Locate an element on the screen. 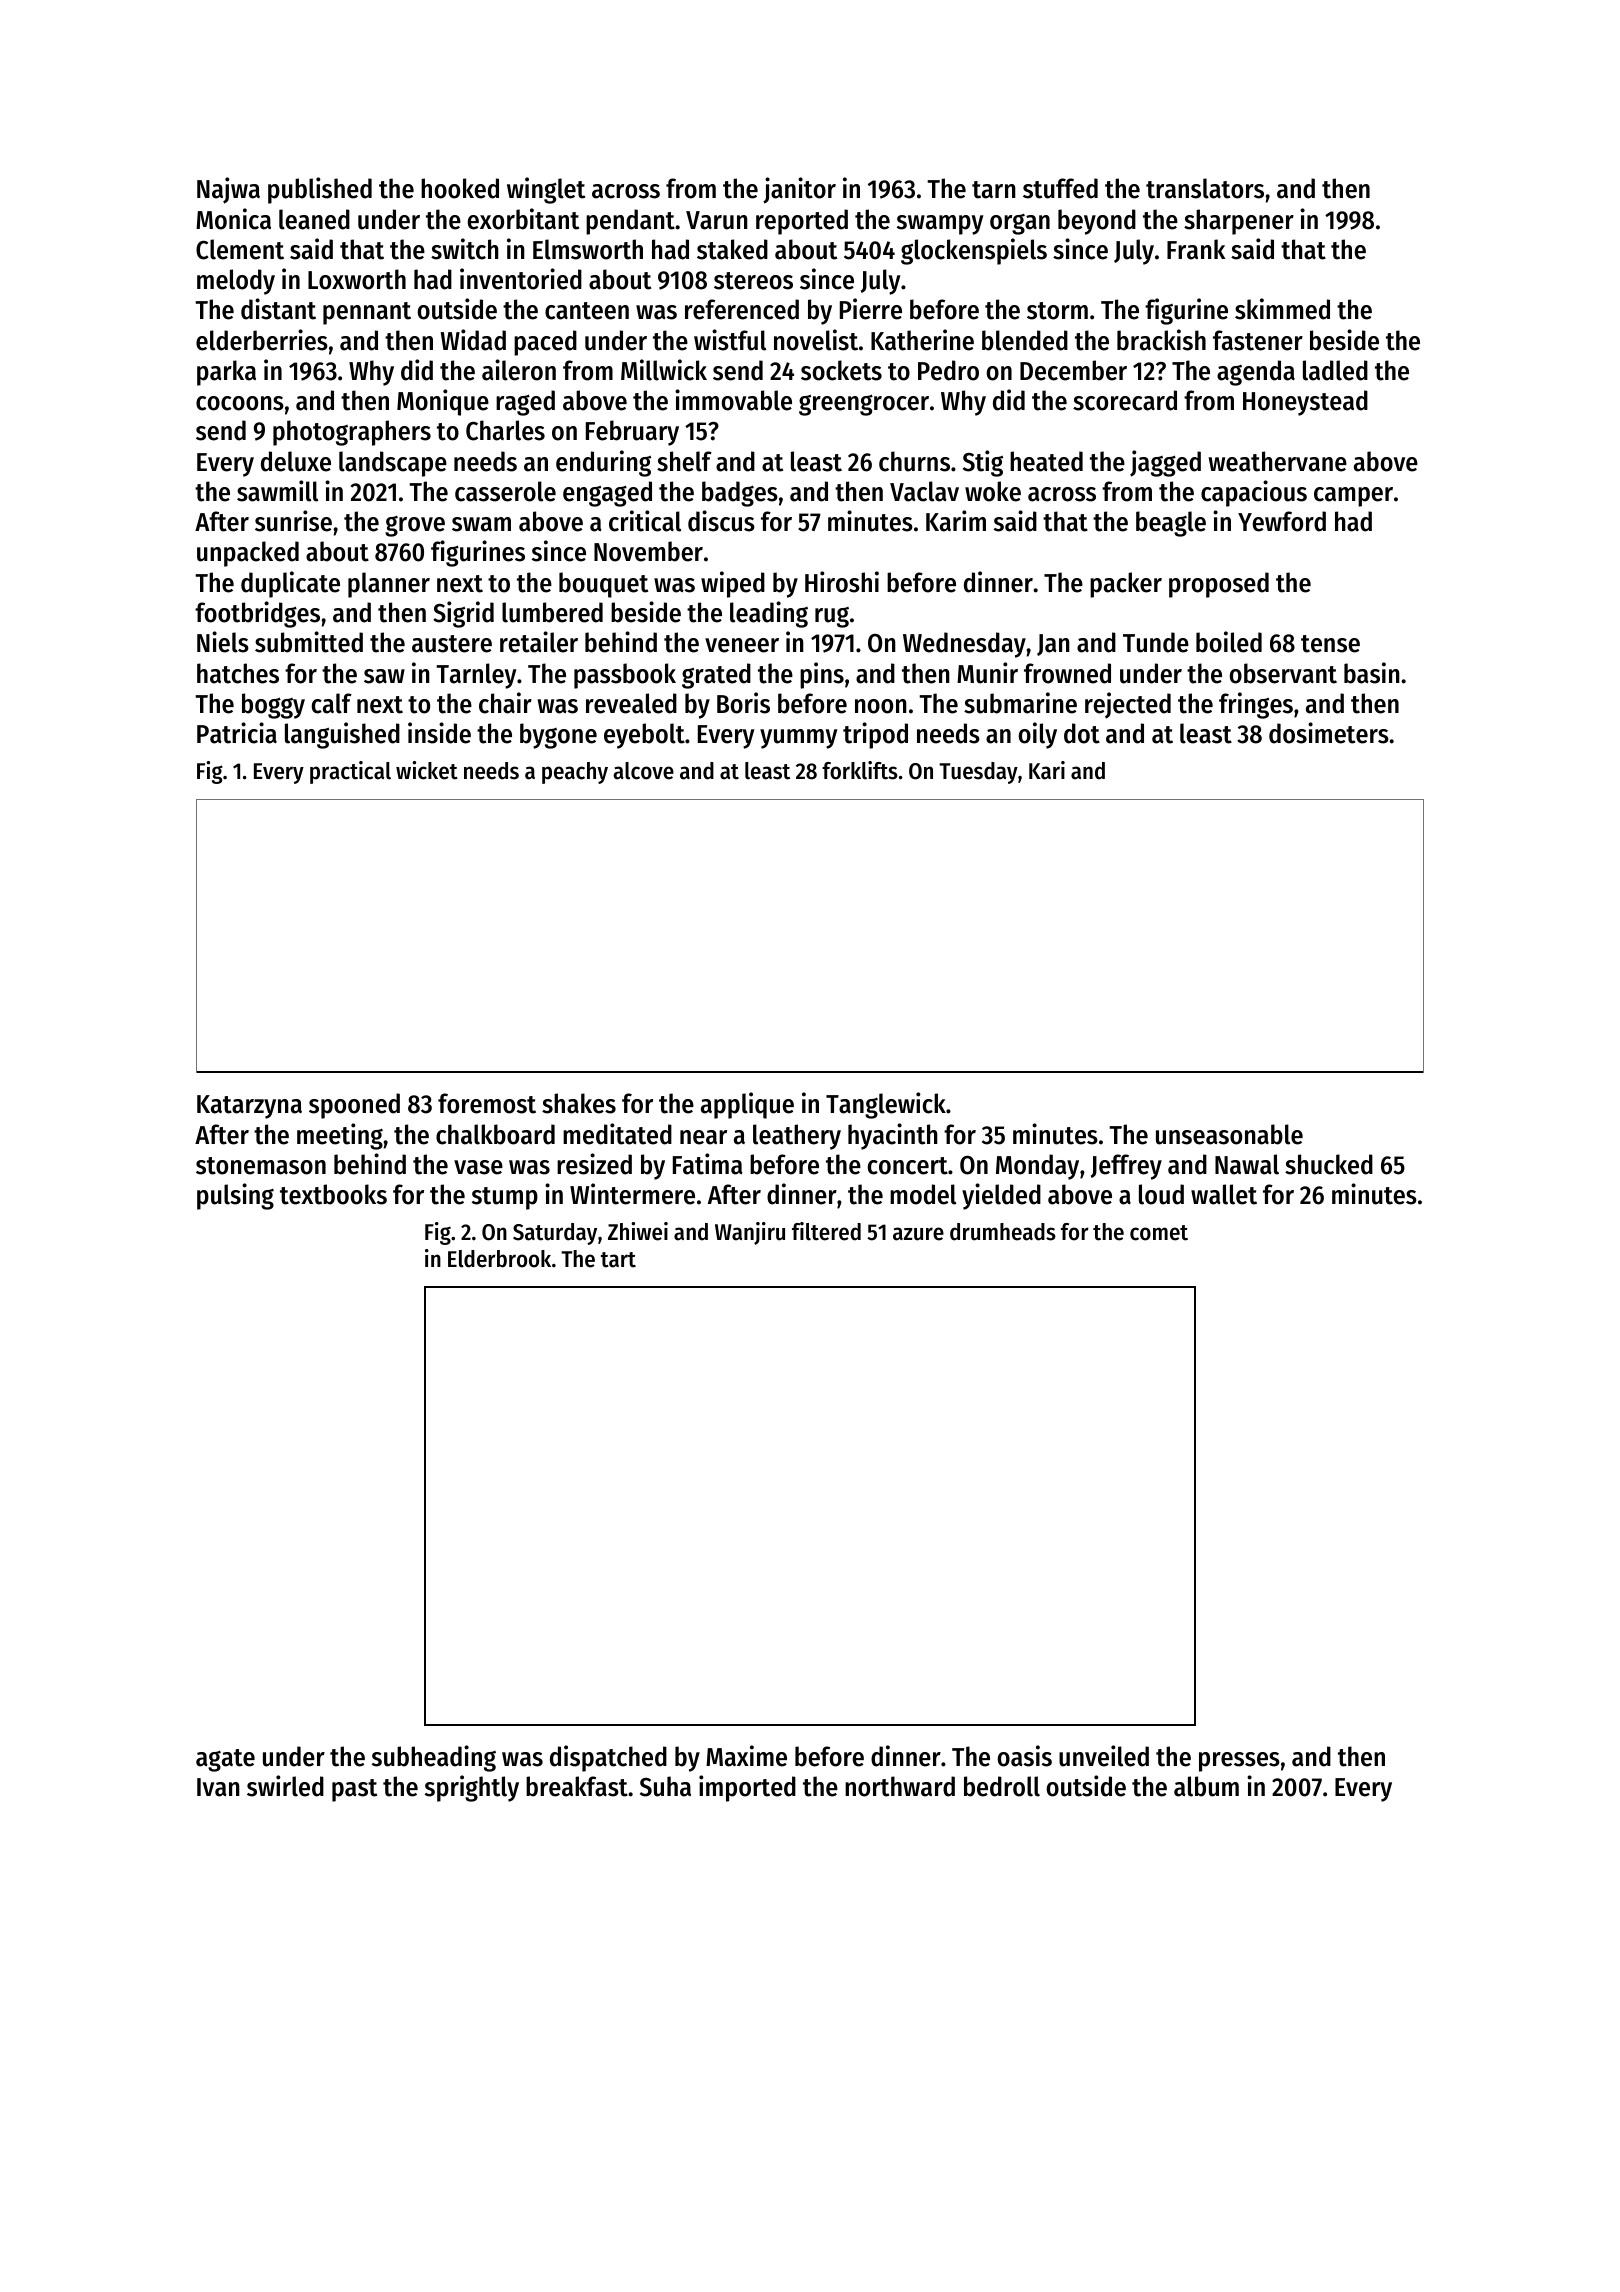  unseasonable is located at coordinates (1229, 1134).
